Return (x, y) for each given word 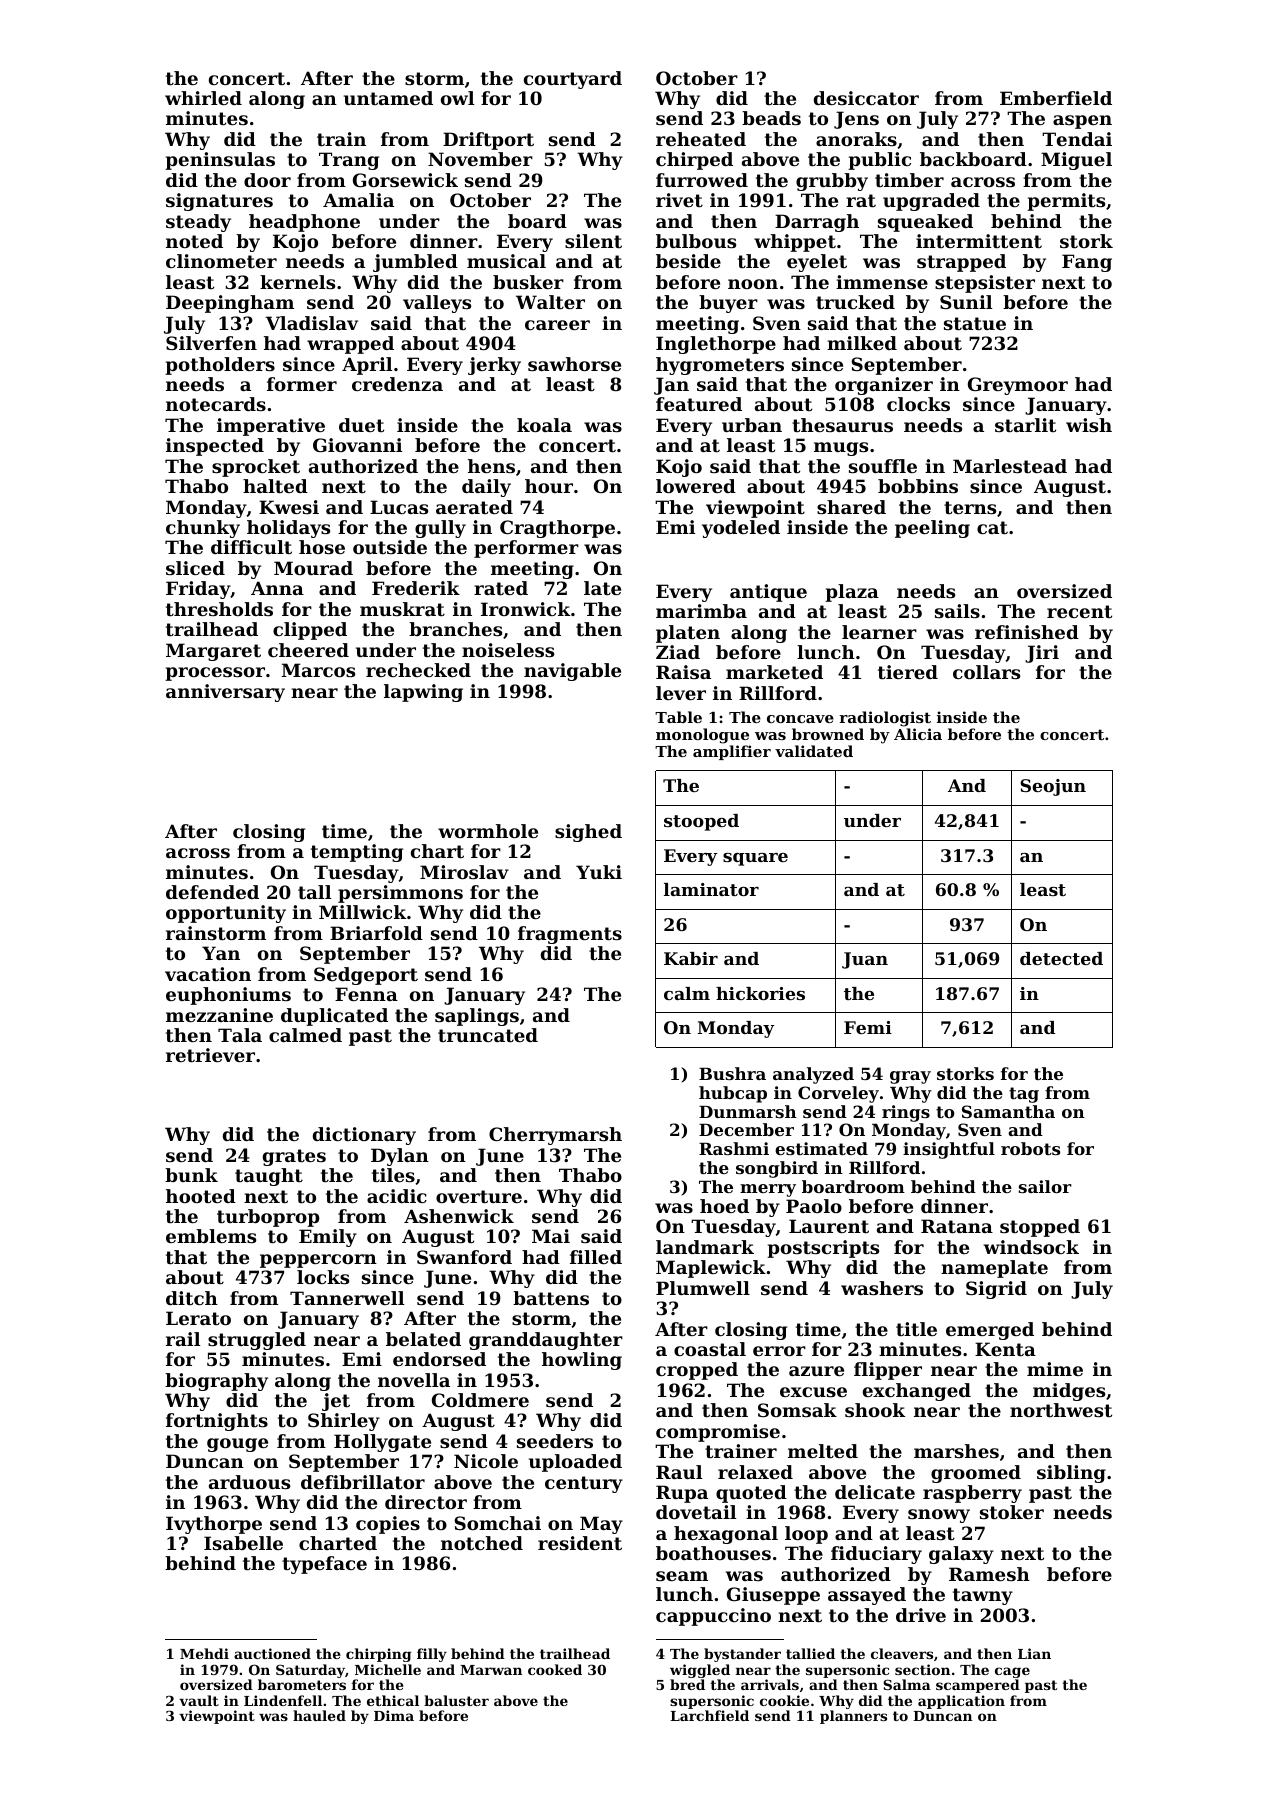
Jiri (1042, 654)
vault (199, 1700)
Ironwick (525, 609)
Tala (240, 1035)
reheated (701, 139)
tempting (357, 853)
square (755, 859)
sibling (1071, 1474)
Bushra (732, 1073)
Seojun (1053, 787)
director (426, 1502)
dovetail (696, 1512)
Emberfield (1056, 98)
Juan (865, 960)
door (267, 180)
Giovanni (357, 445)
